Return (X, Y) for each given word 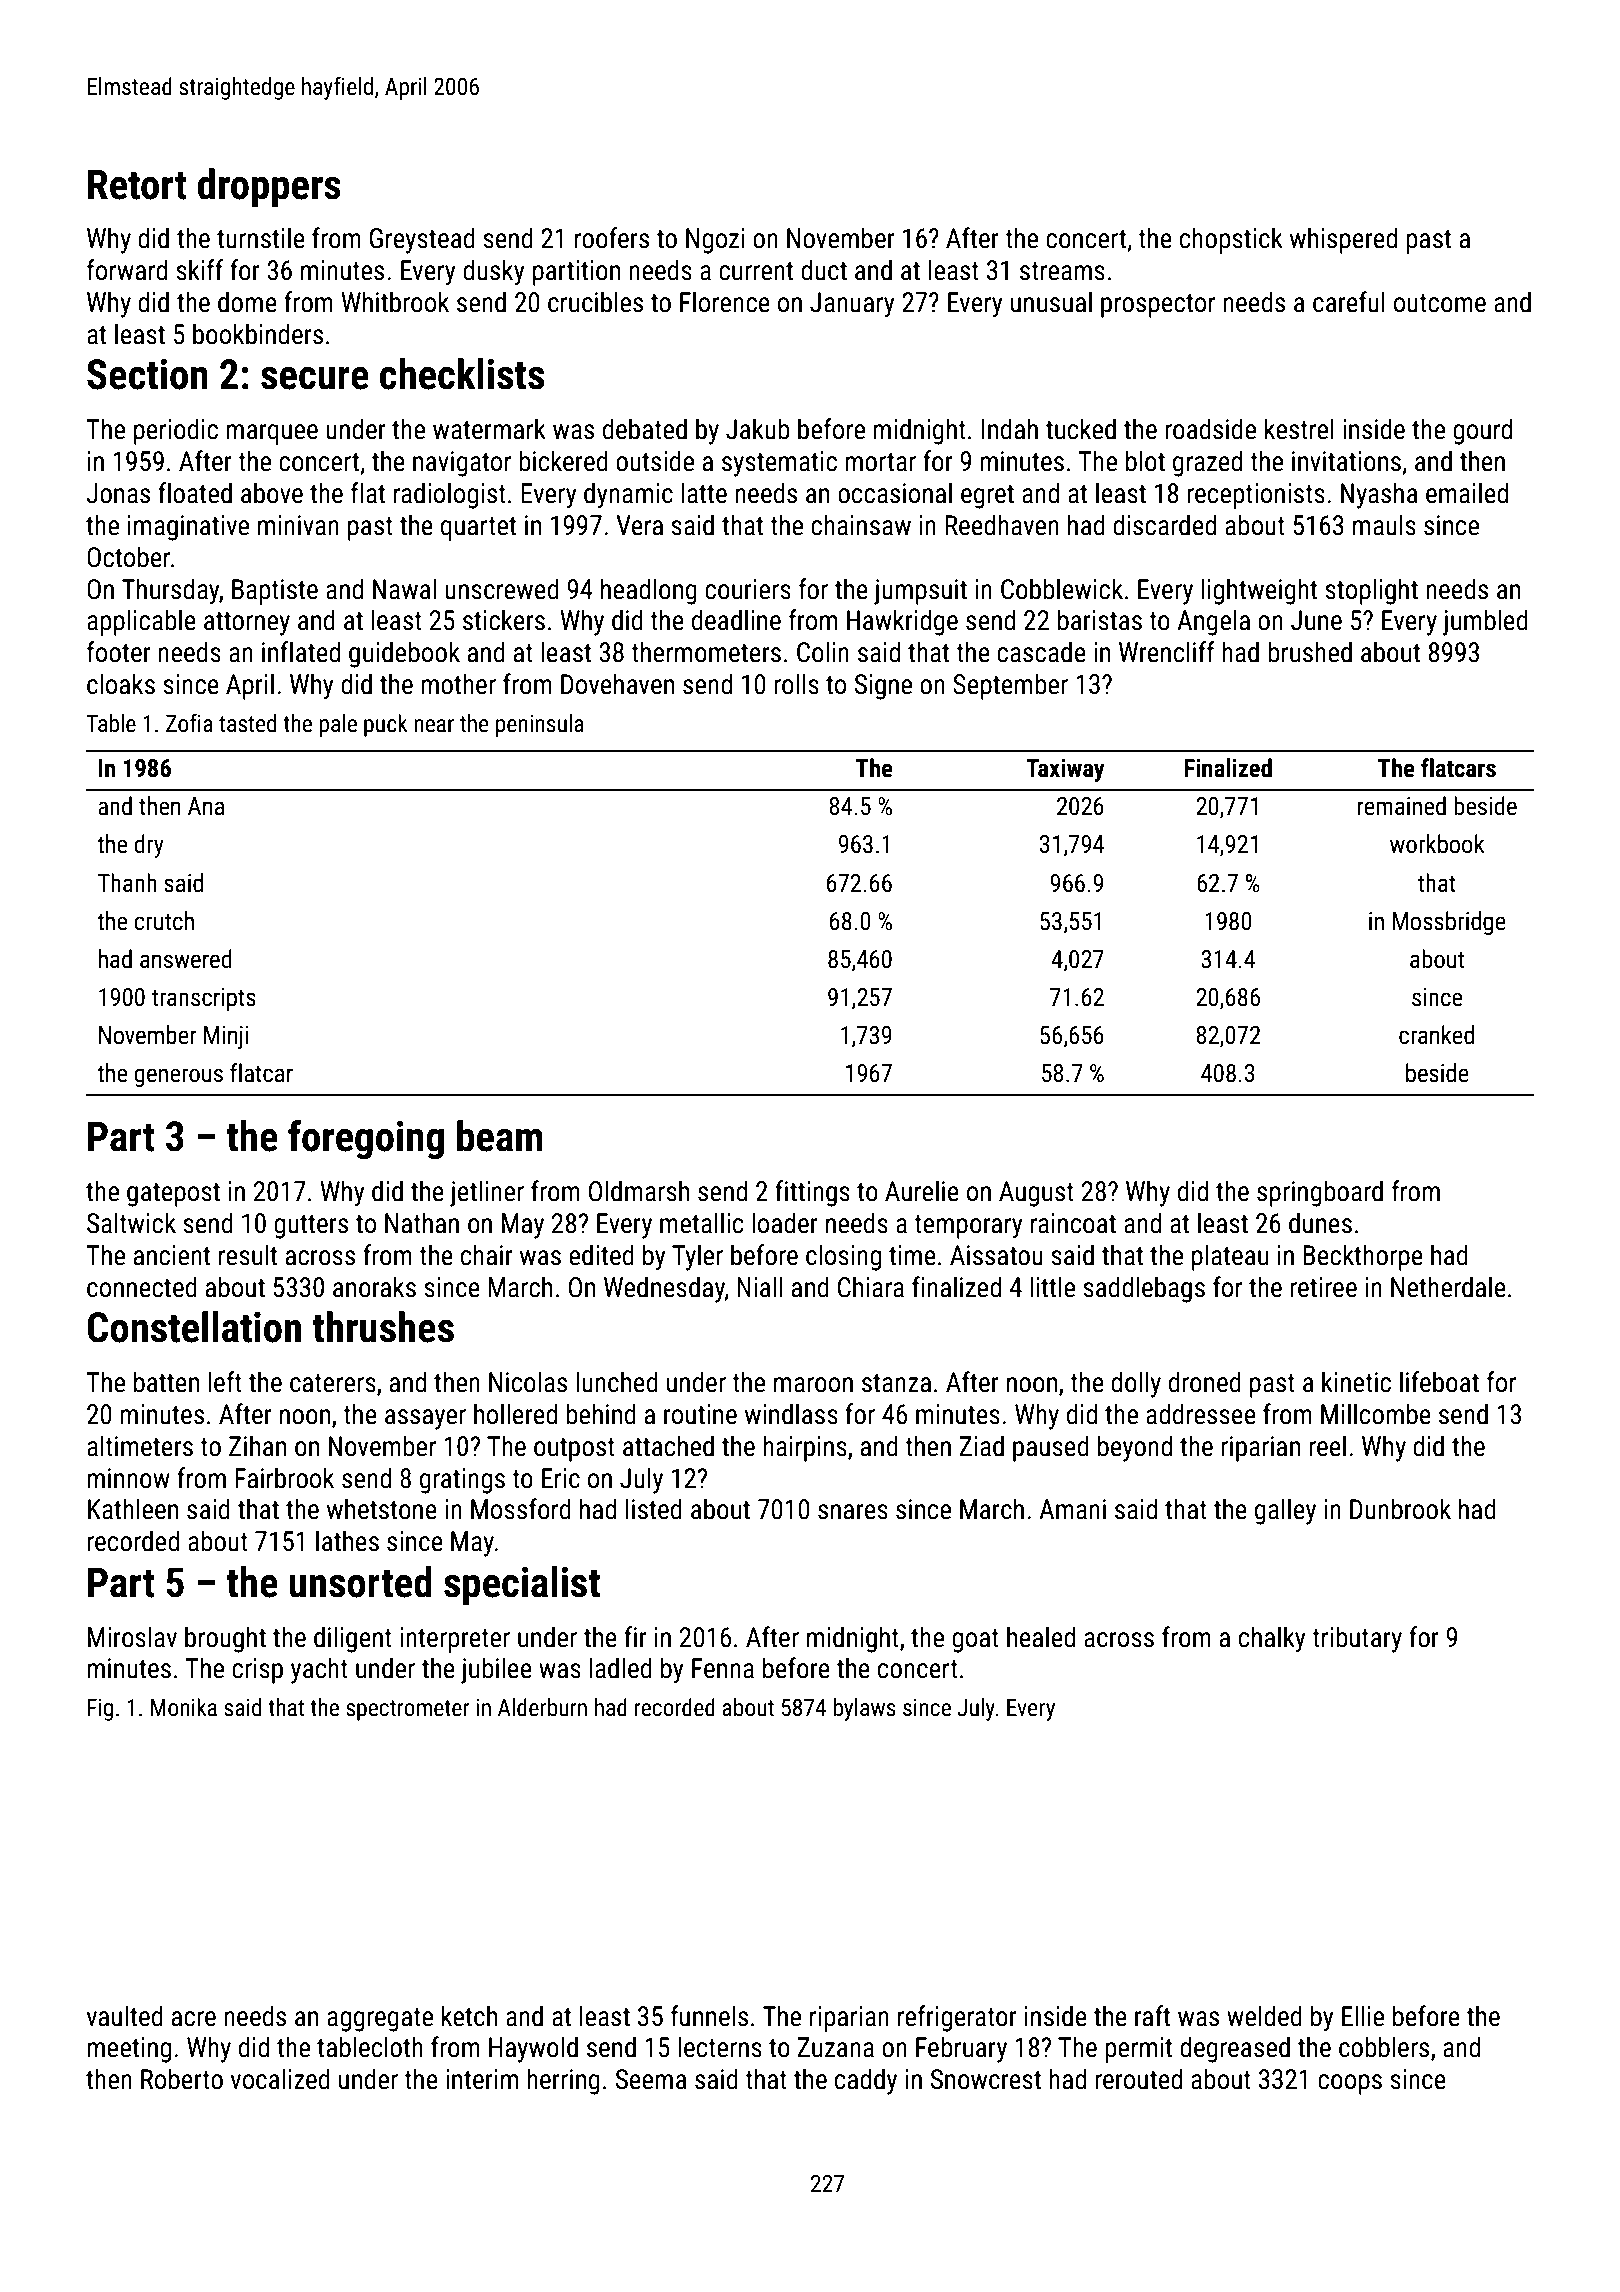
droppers (269, 188)
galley (1285, 1511)
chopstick (1231, 240)
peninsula (540, 725)
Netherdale (1448, 1287)
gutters (311, 1227)
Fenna (723, 1668)
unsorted (360, 1582)
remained (1402, 806)
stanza (896, 1383)
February (961, 2049)
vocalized (280, 2079)
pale (338, 725)
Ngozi (715, 241)
